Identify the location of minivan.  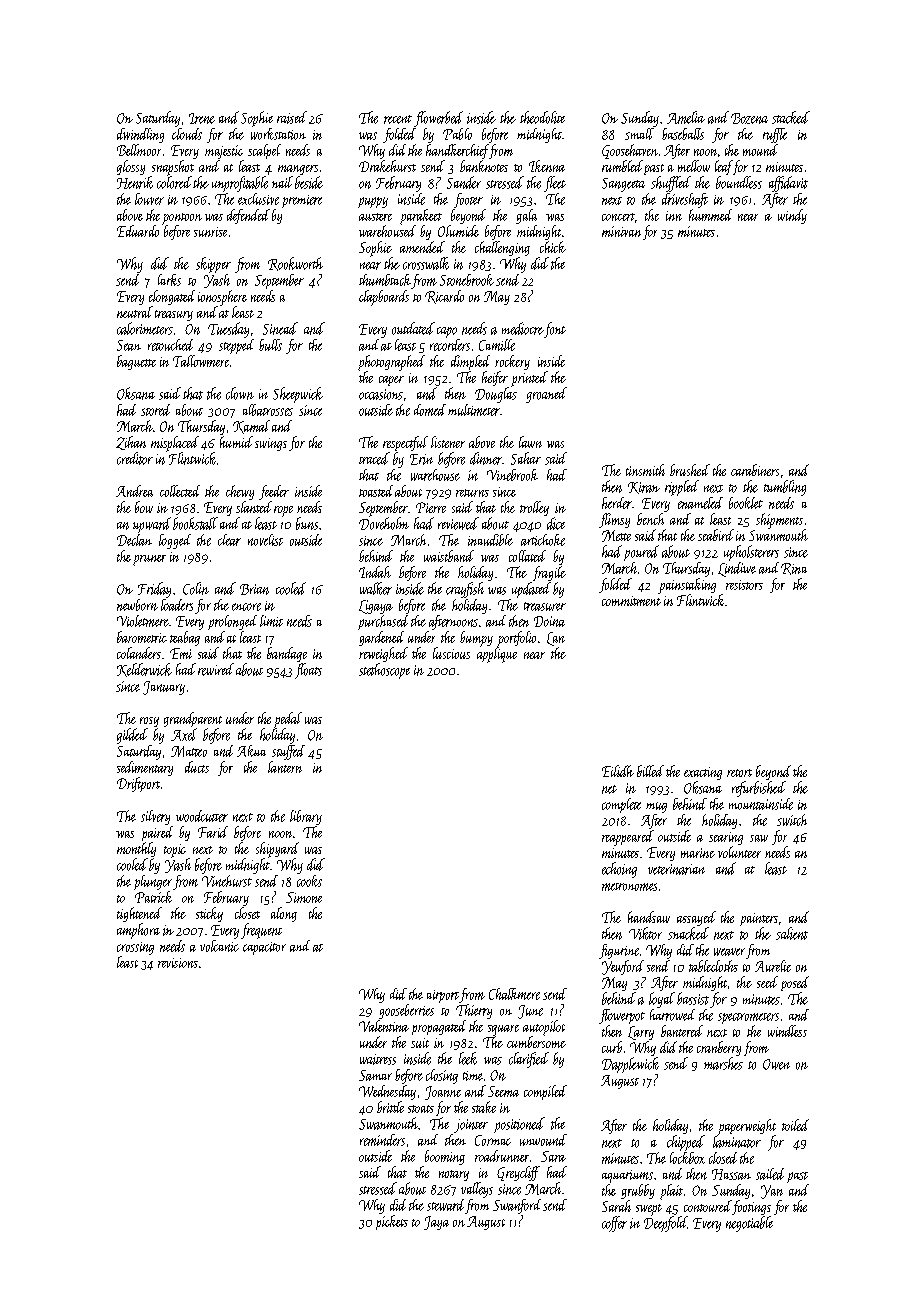
(621, 231).
